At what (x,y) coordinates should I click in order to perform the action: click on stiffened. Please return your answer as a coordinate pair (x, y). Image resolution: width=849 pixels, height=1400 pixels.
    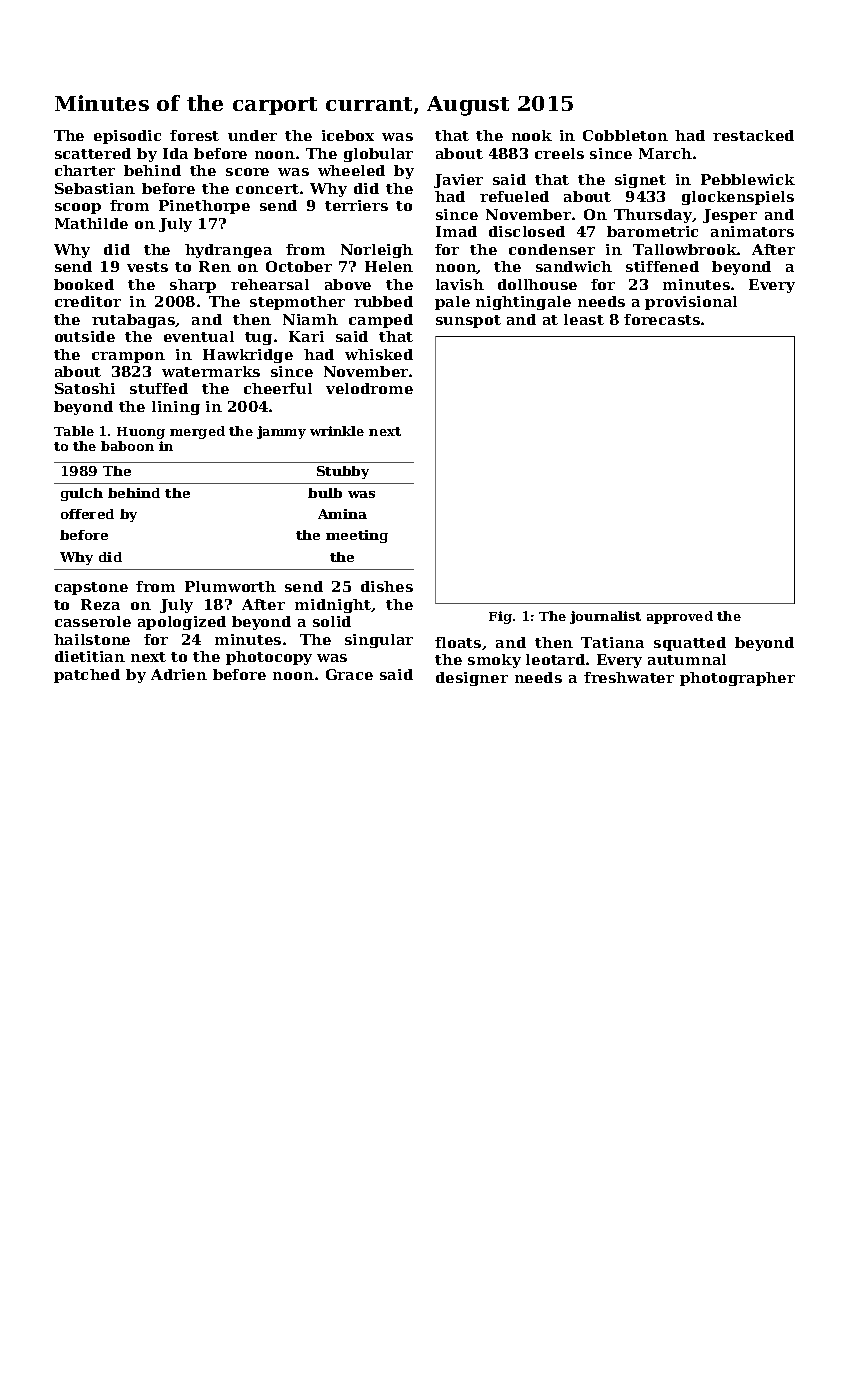
    Looking at the image, I should click on (662, 266).
